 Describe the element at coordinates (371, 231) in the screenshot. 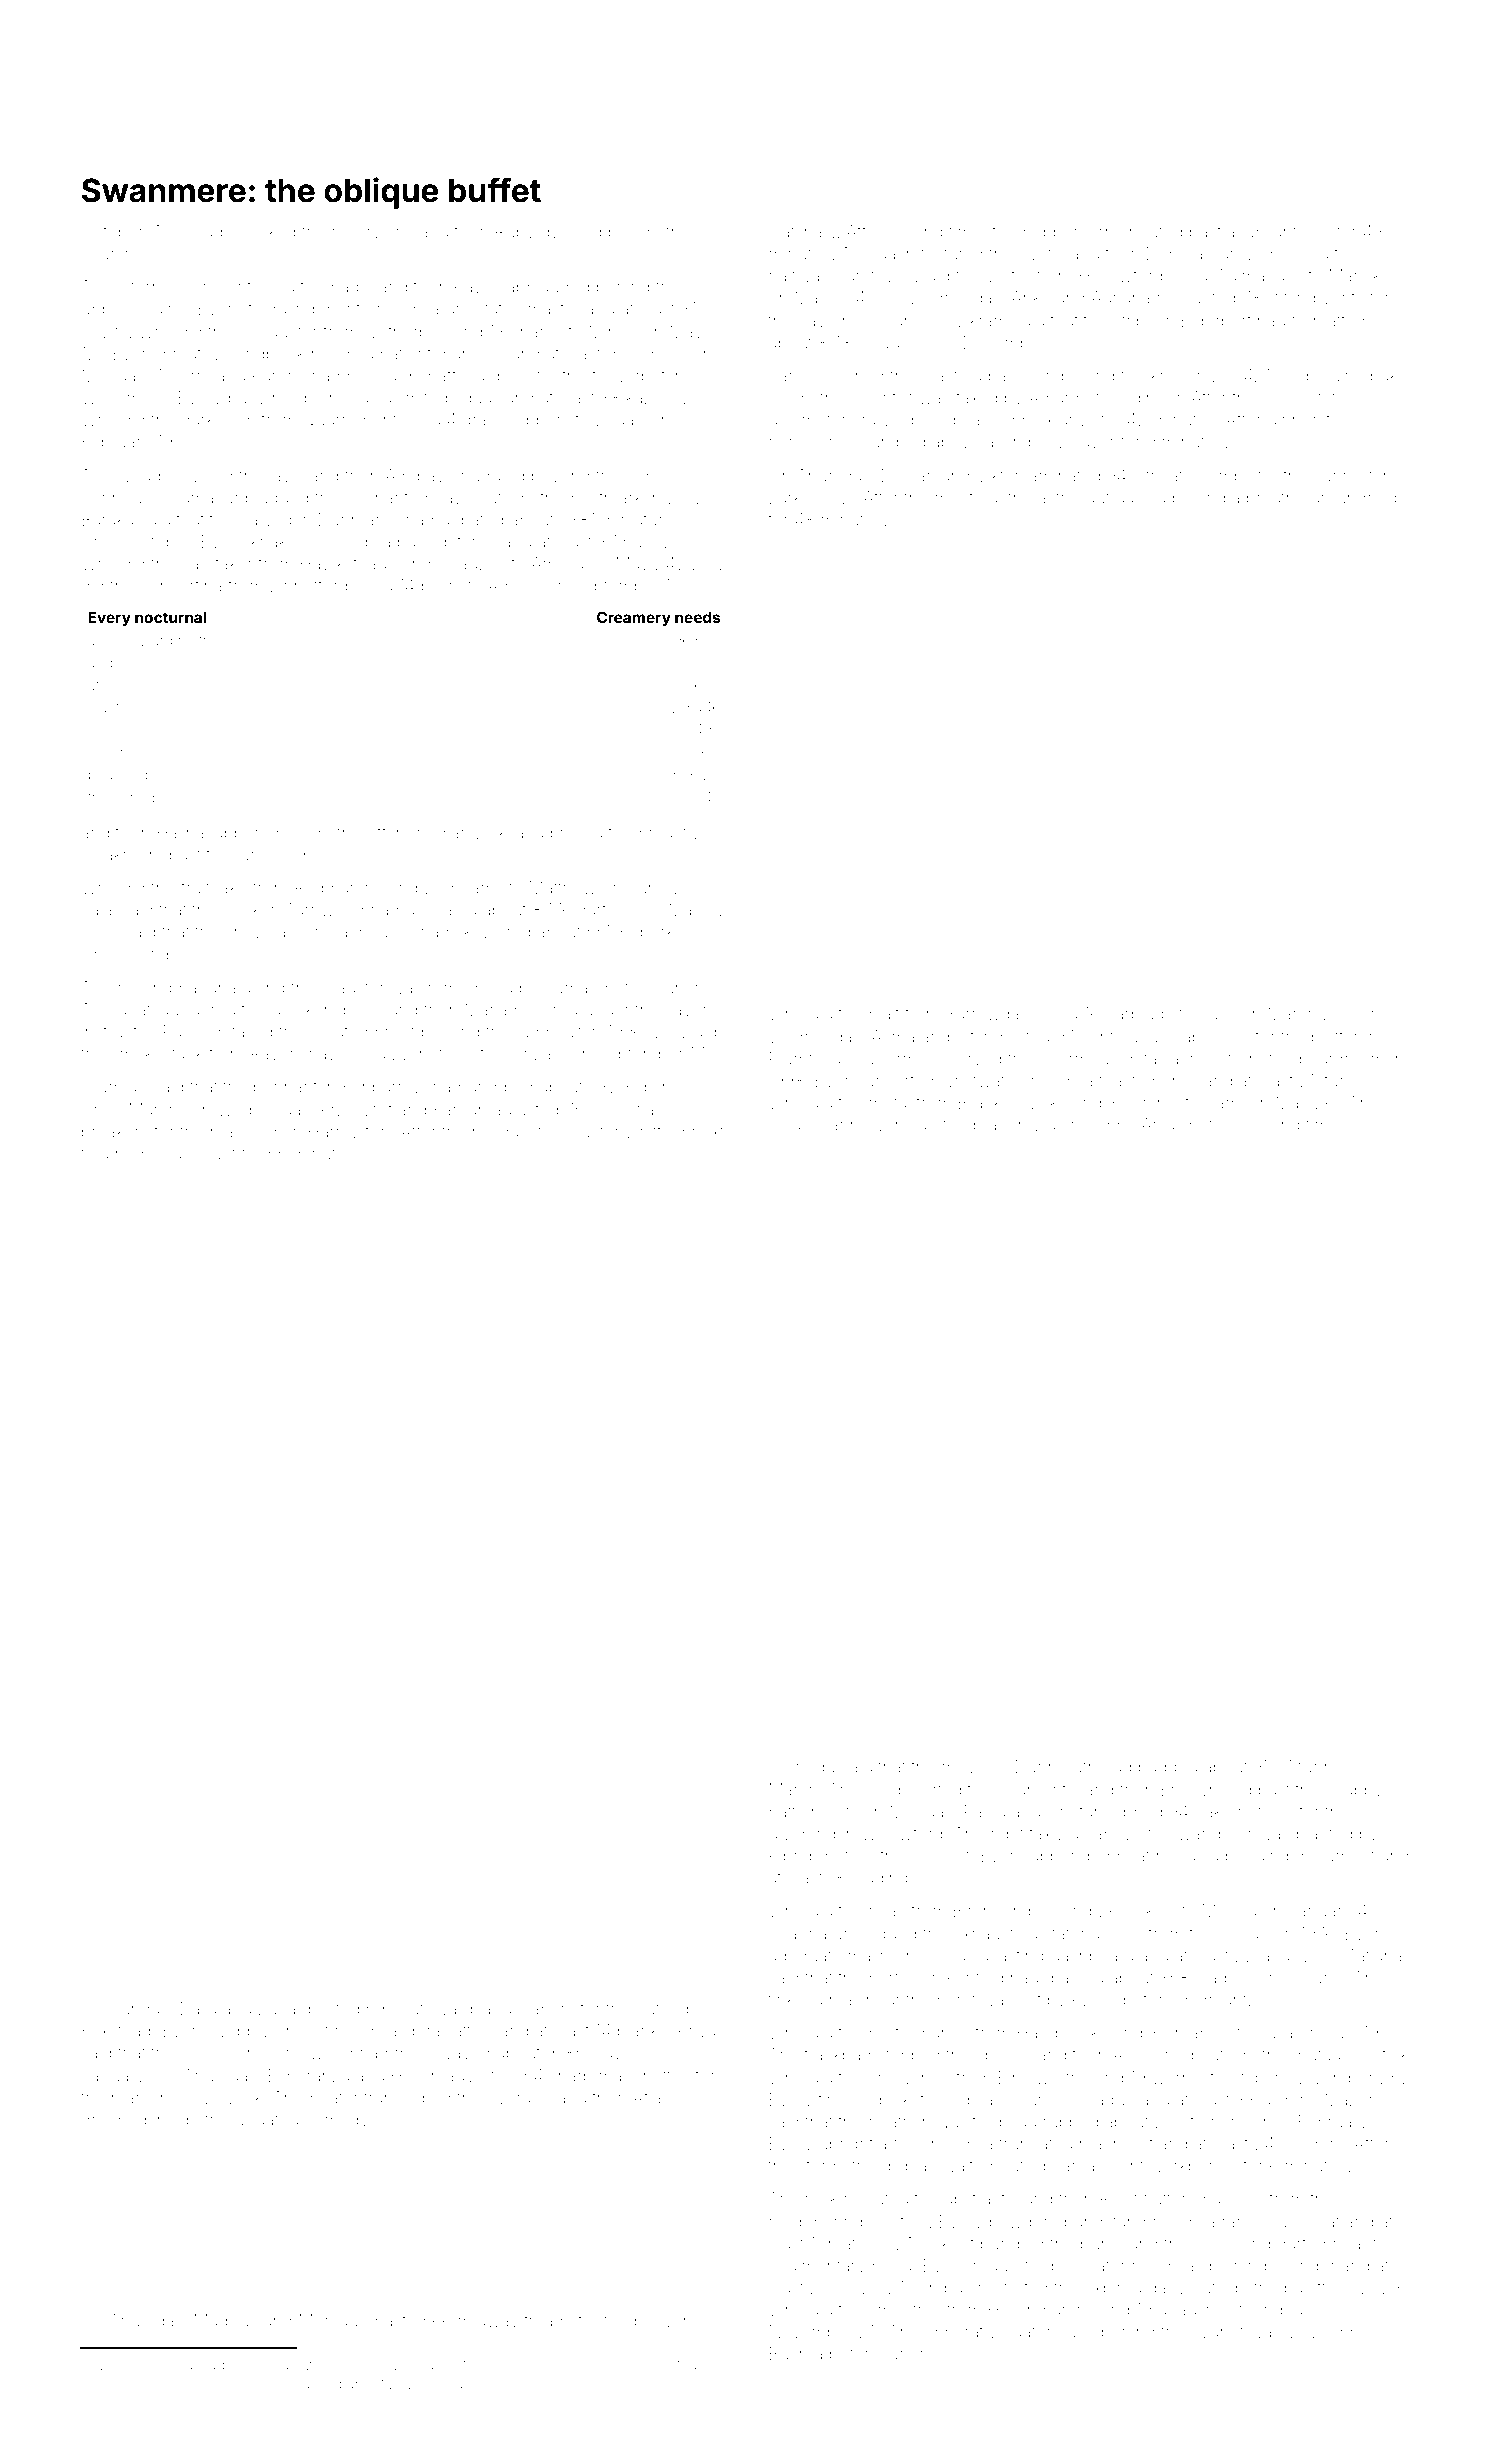

I see `reservoirs` at that location.
